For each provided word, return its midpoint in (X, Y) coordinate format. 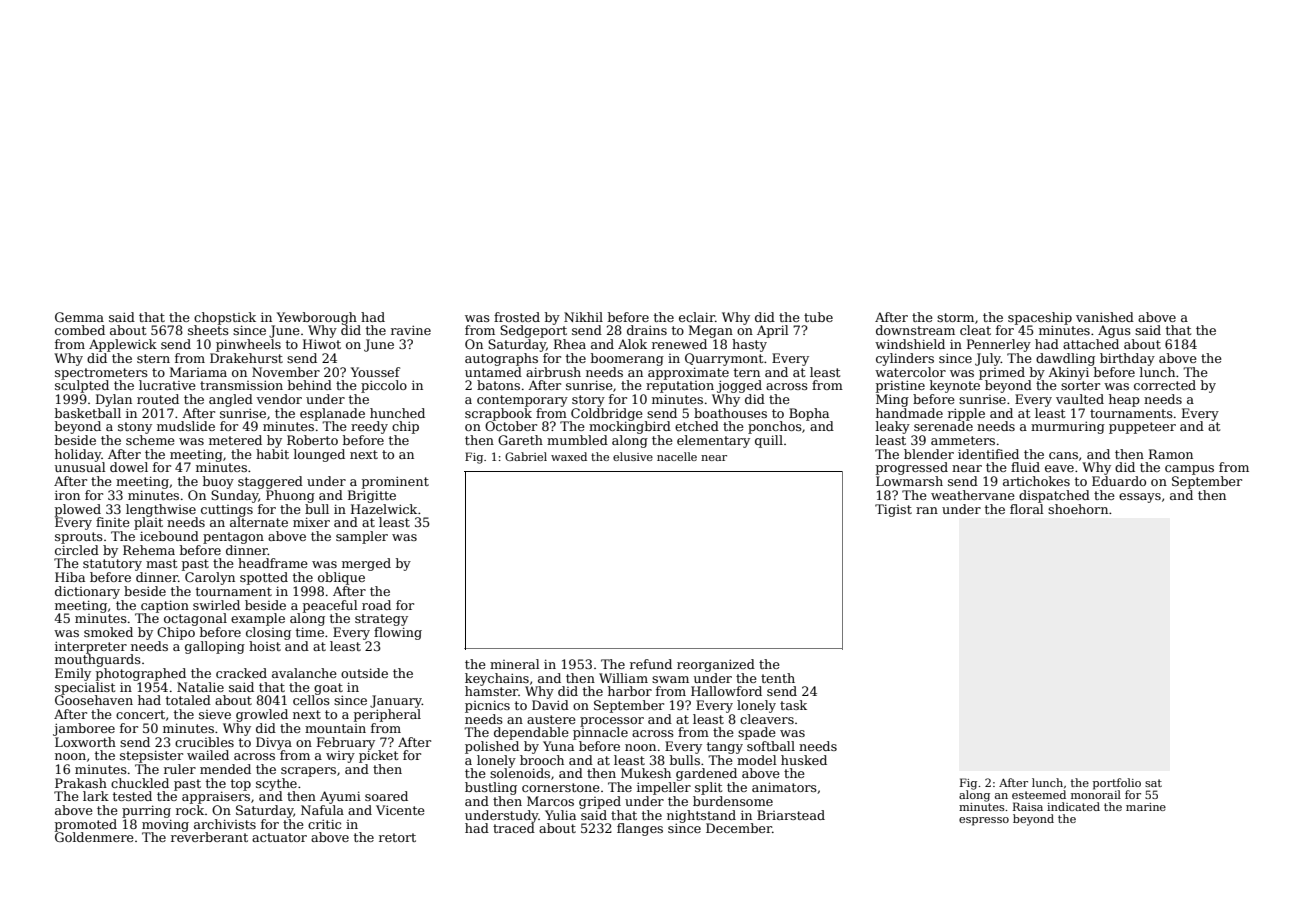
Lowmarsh (909, 481)
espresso (984, 821)
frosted (517, 317)
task (793, 705)
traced (514, 828)
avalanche (304, 673)
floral (1027, 509)
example (258, 619)
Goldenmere (94, 837)
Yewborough (317, 318)
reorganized (716, 665)
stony (135, 428)
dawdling (1065, 359)
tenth (778, 678)
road (376, 605)
